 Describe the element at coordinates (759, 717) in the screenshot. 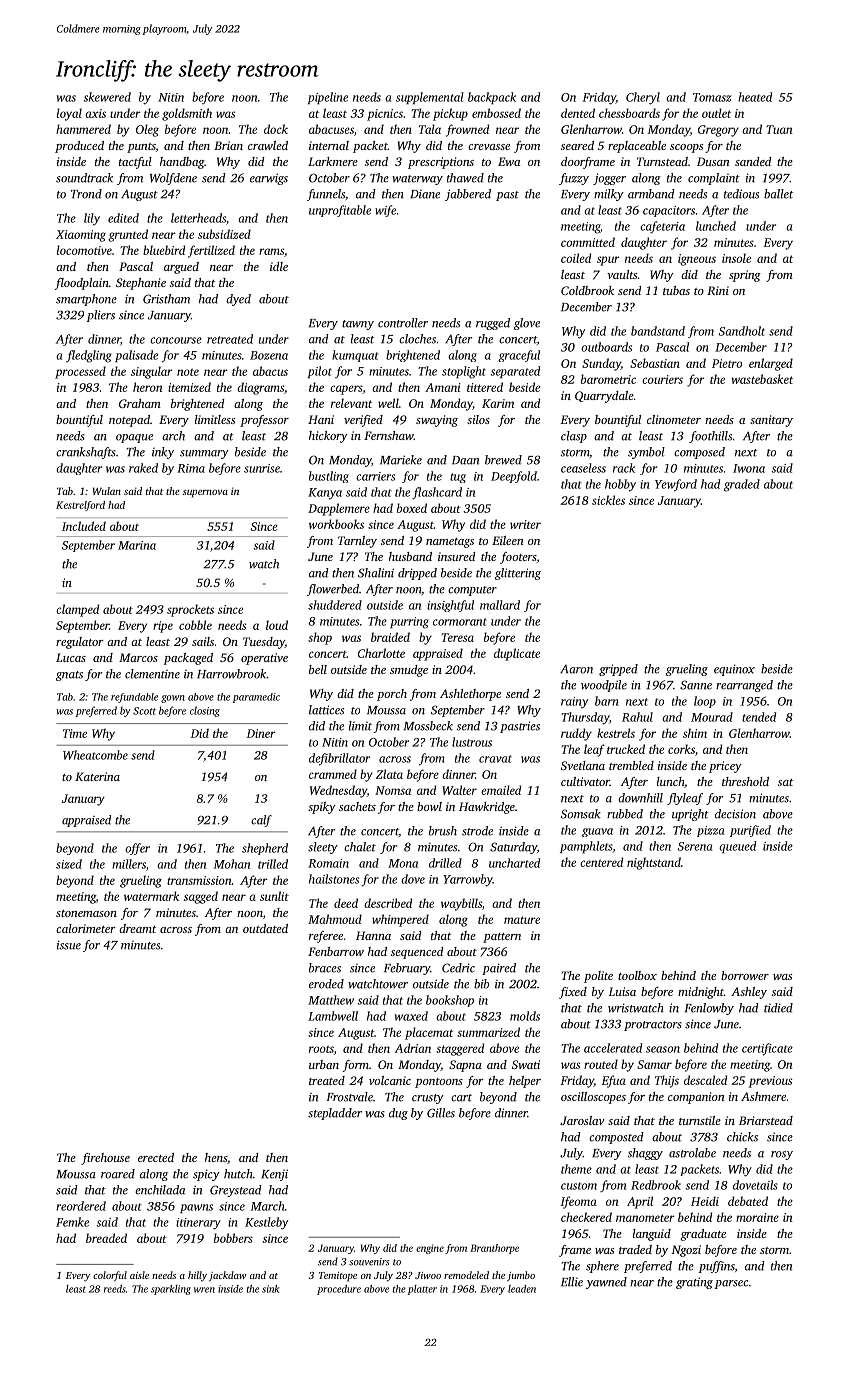

I see `tended` at that location.
